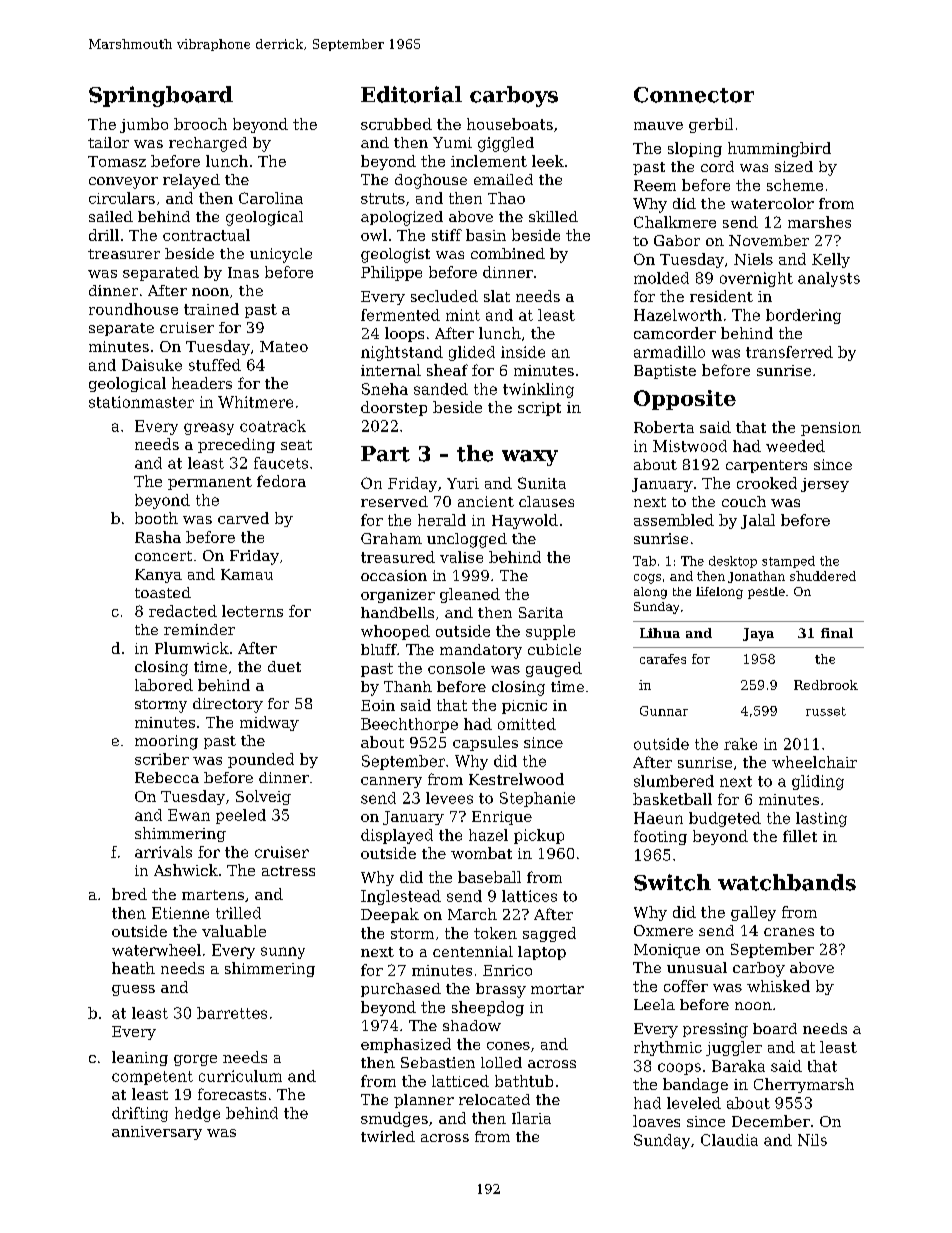 The height and width of the screenshot is (1233, 952). What do you see at coordinates (263, 797) in the screenshot?
I see `Solveig` at bounding box center [263, 797].
